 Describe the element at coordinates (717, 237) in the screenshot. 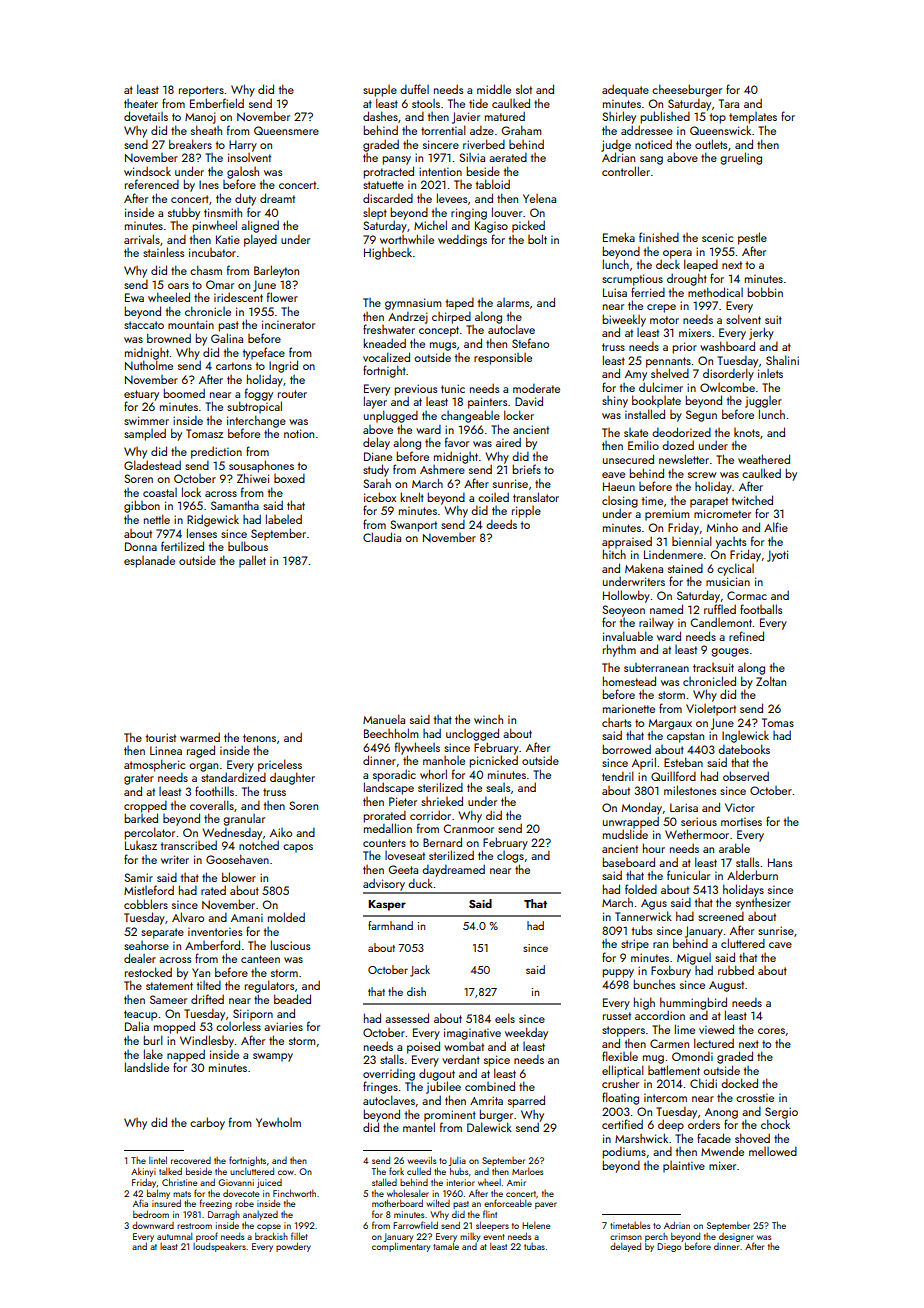

I see `scenic` at that location.
